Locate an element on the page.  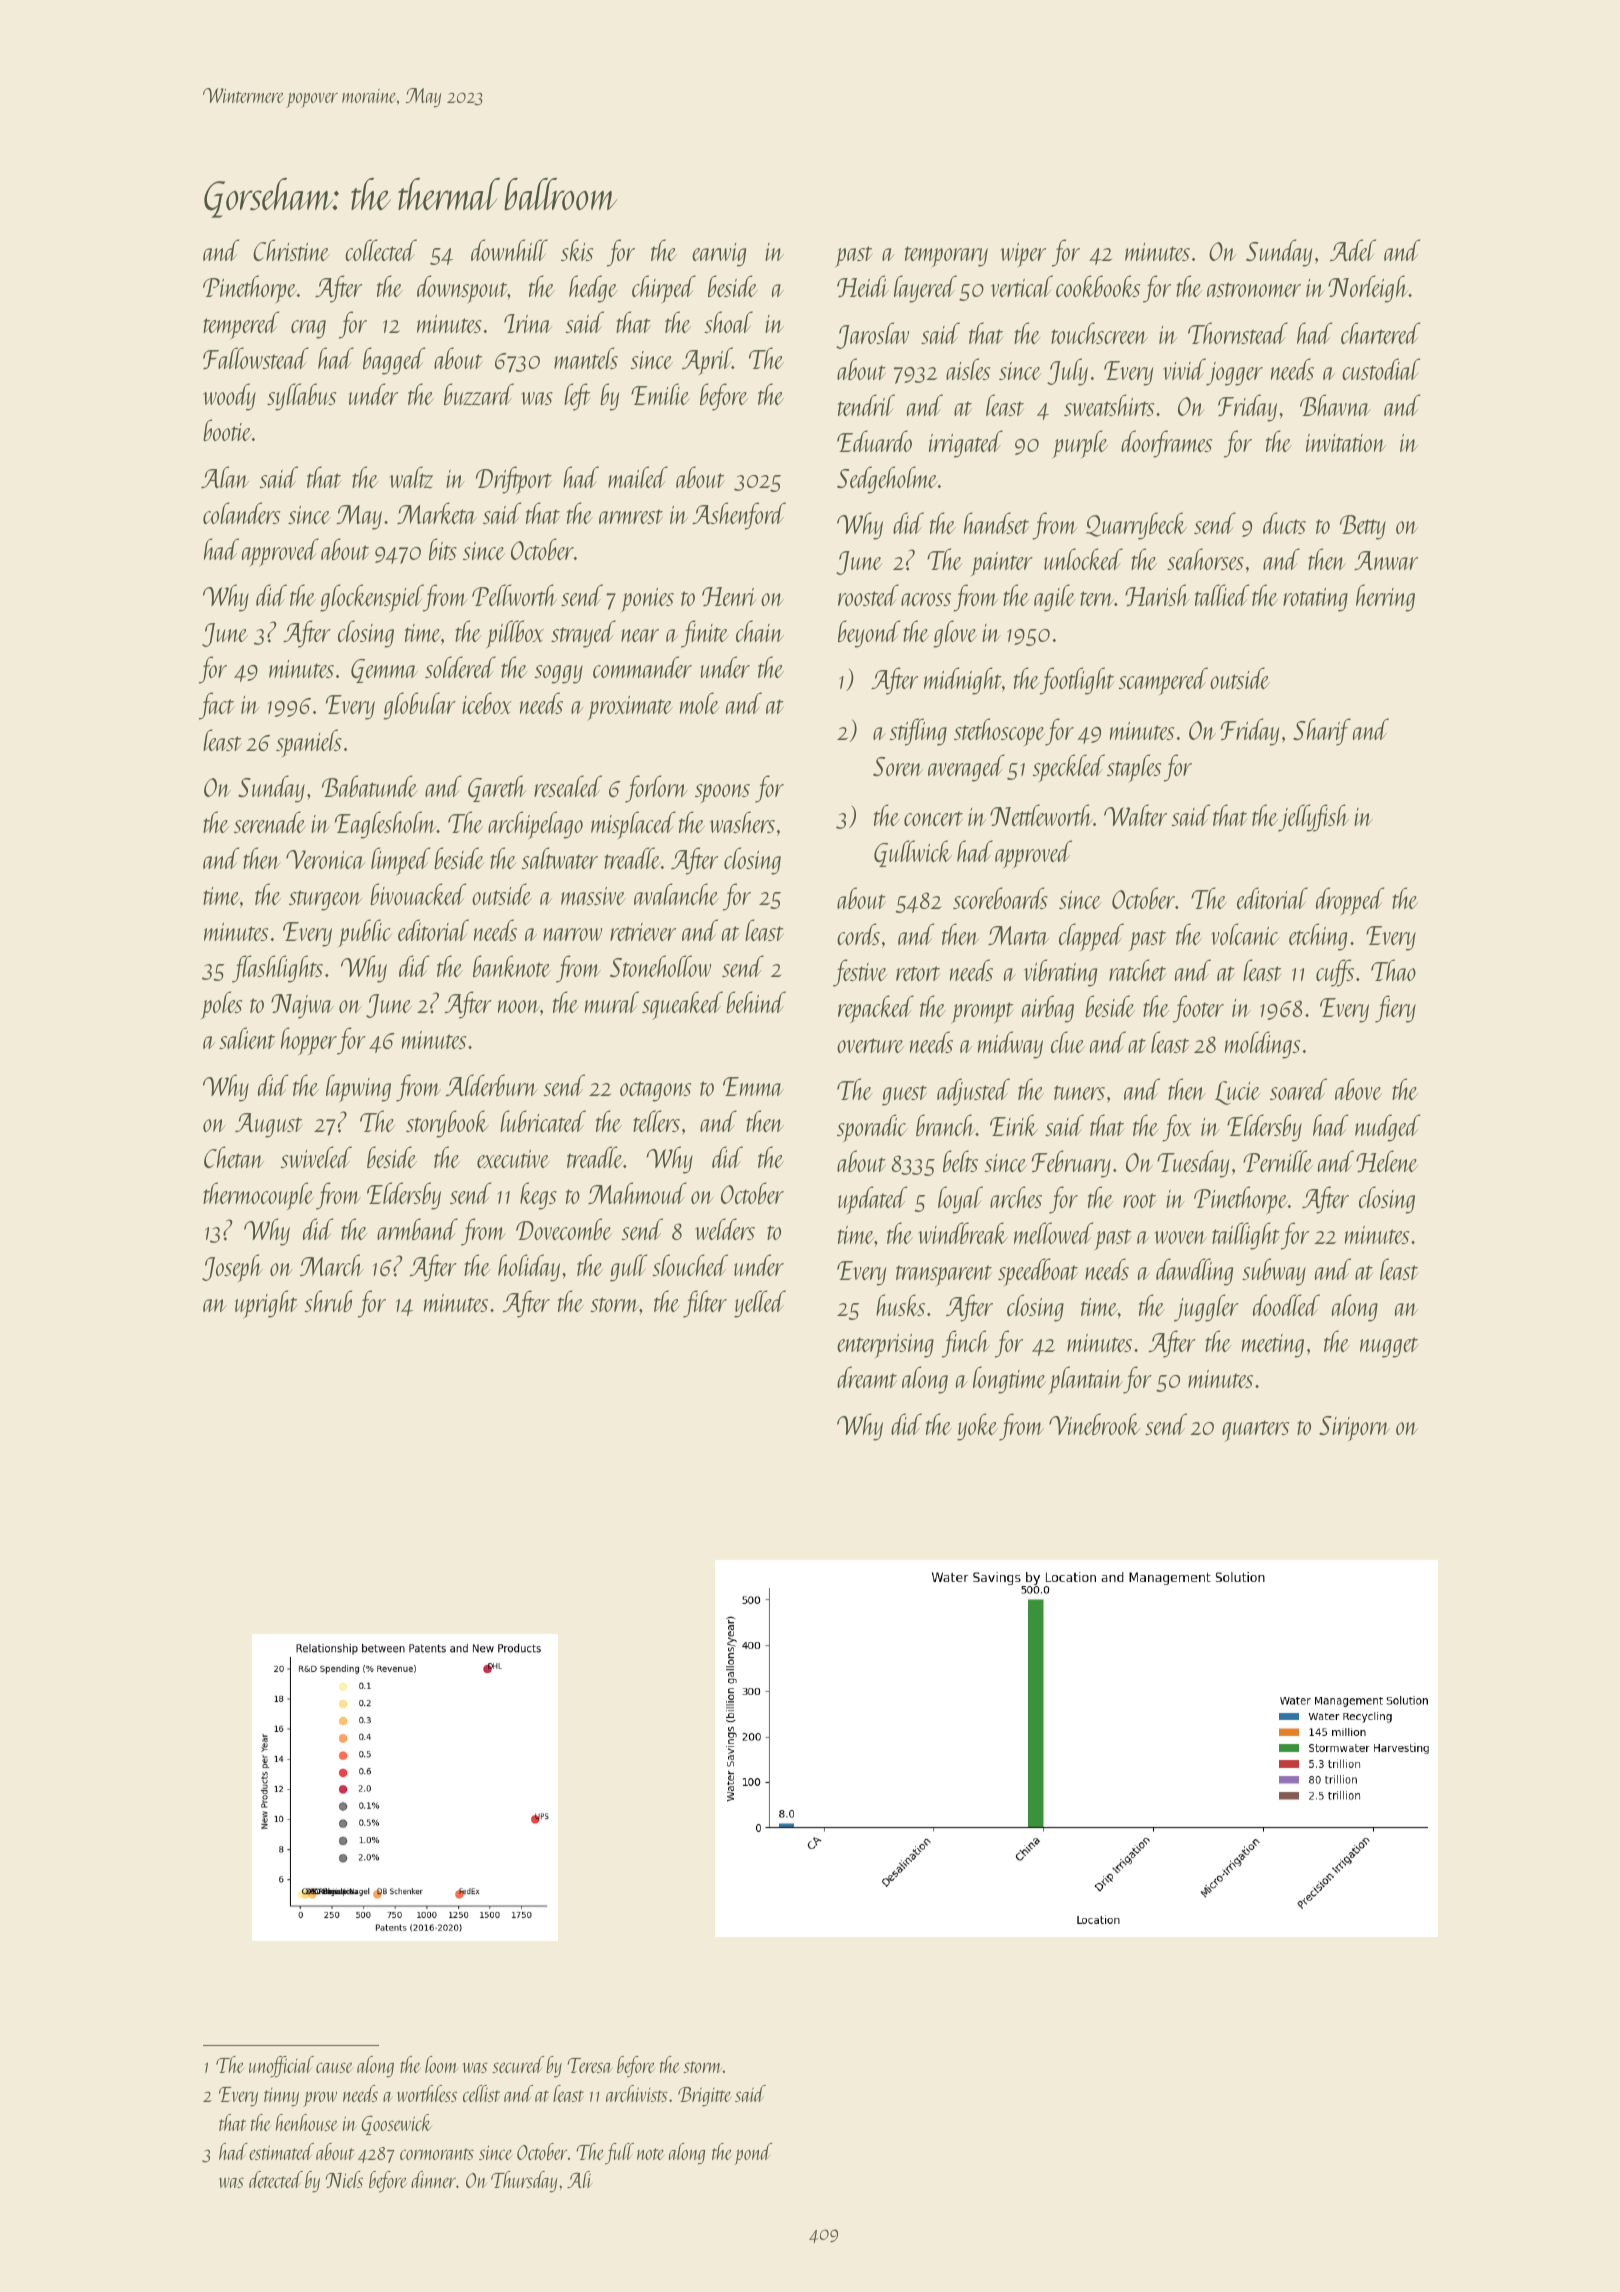
ratchet is located at coordinates (1138, 970).
